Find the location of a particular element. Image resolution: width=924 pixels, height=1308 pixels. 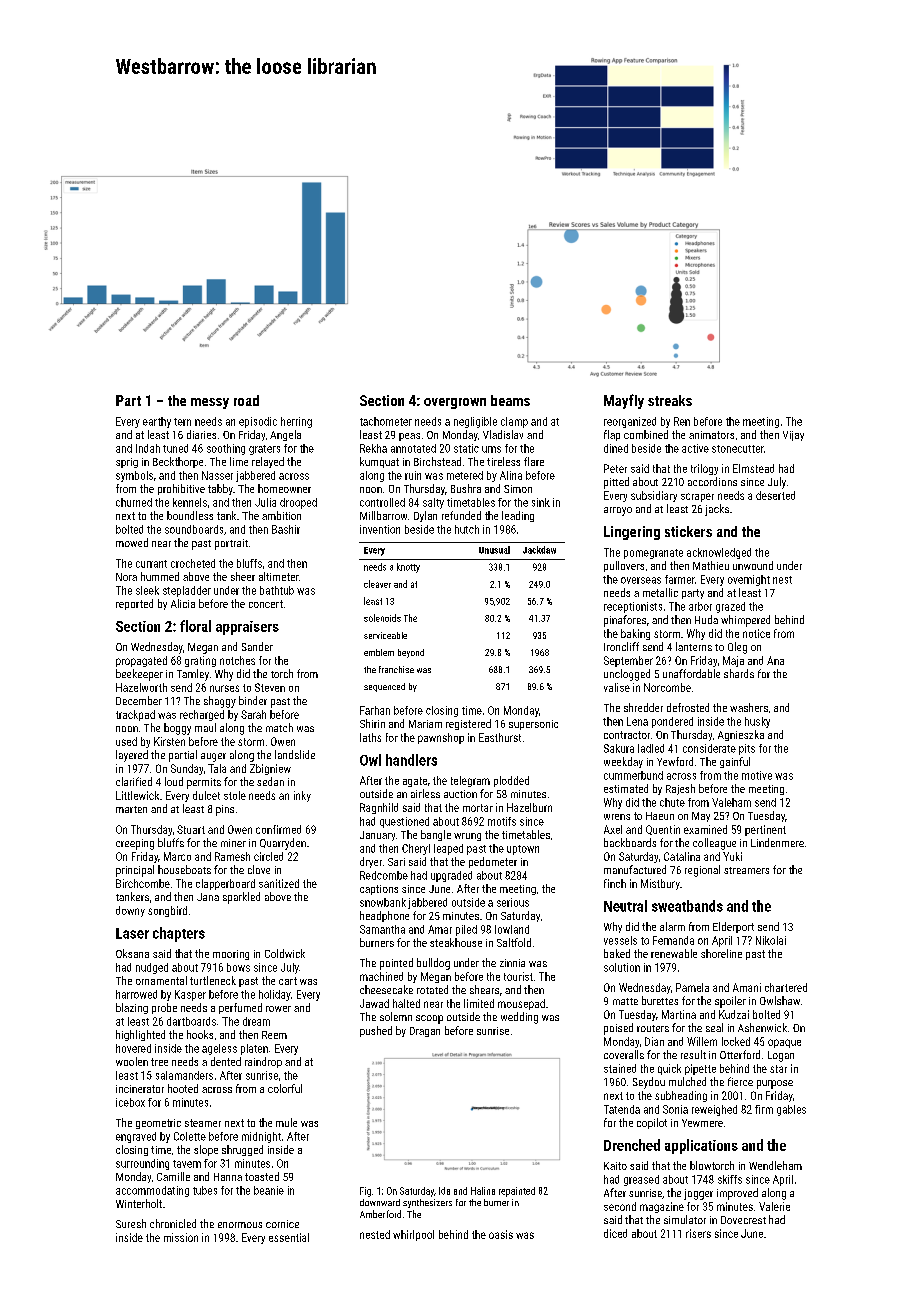

probe is located at coordinates (164, 1008).
